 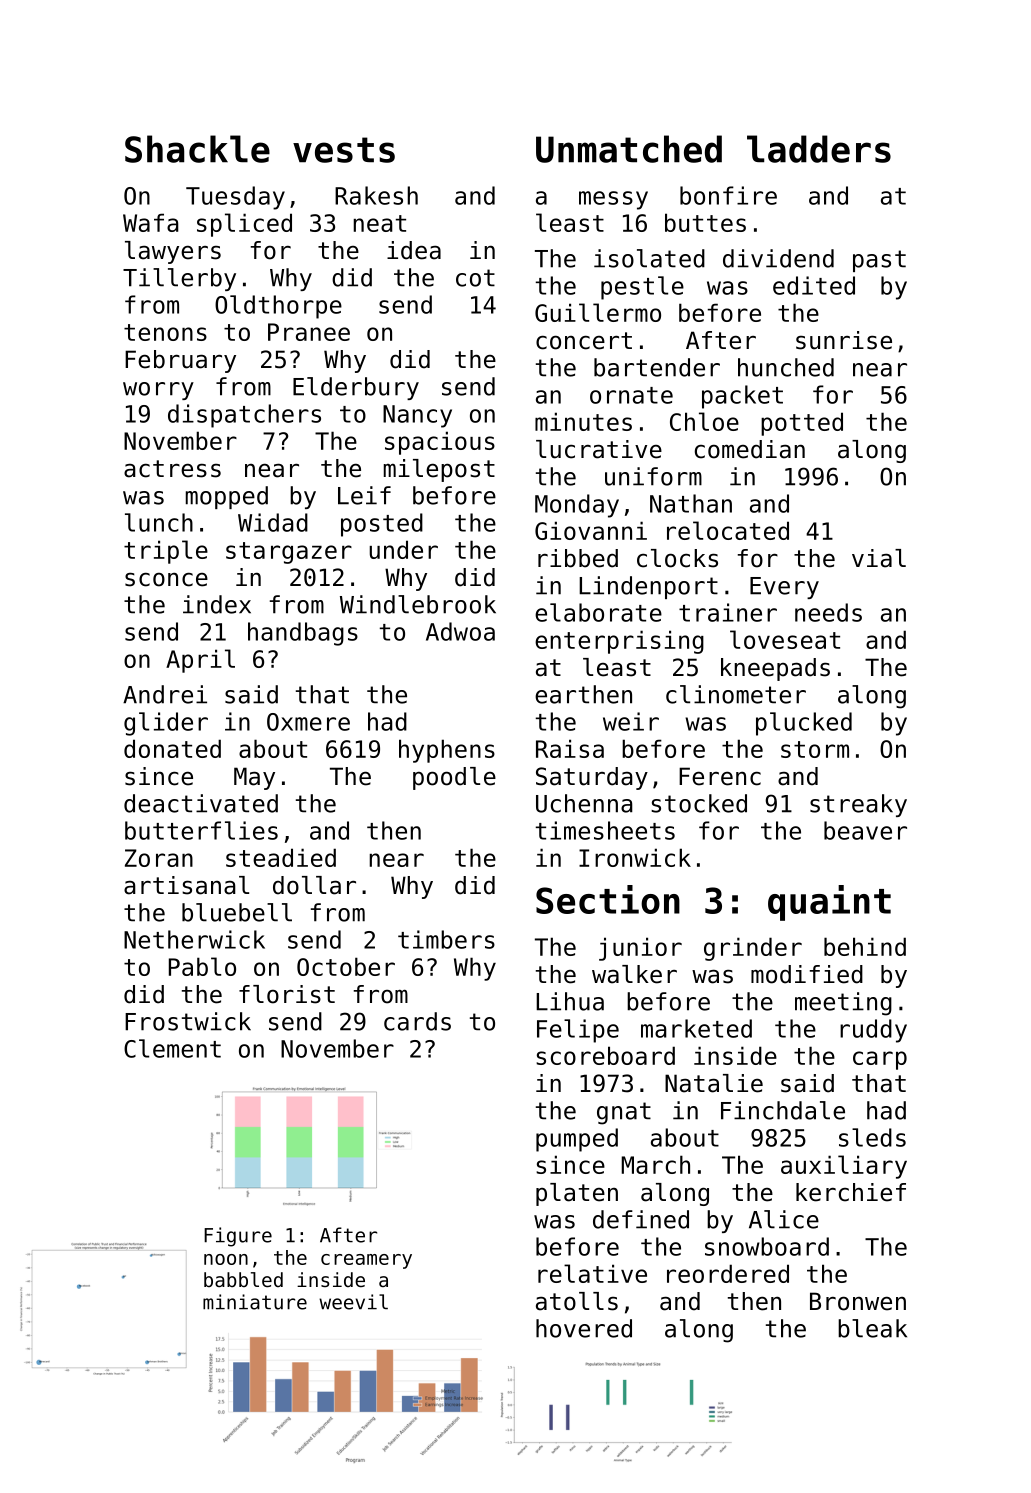 I want to click on past, so click(x=879, y=261).
